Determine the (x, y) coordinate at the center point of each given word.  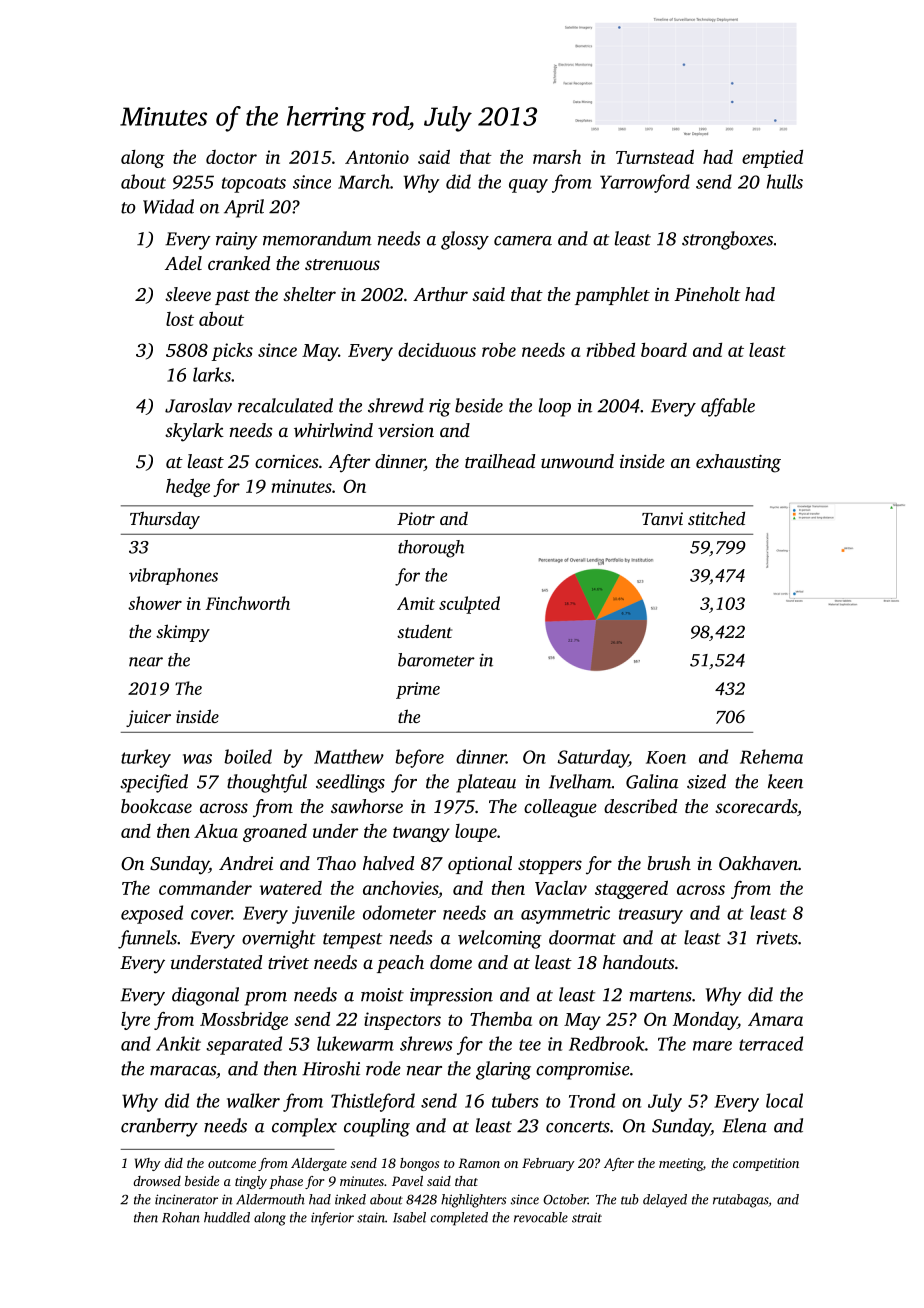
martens (660, 996)
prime (418, 690)
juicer (148, 718)
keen (785, 781)
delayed (665, 1201)
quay (528, 186)
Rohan (181, 1217)
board (664, 350)
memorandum (317, 238)
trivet (288, 962)
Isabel (409, 1217)
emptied (772, 159)
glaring (503, 1070)
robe (499, 349)
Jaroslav (198, 405)
